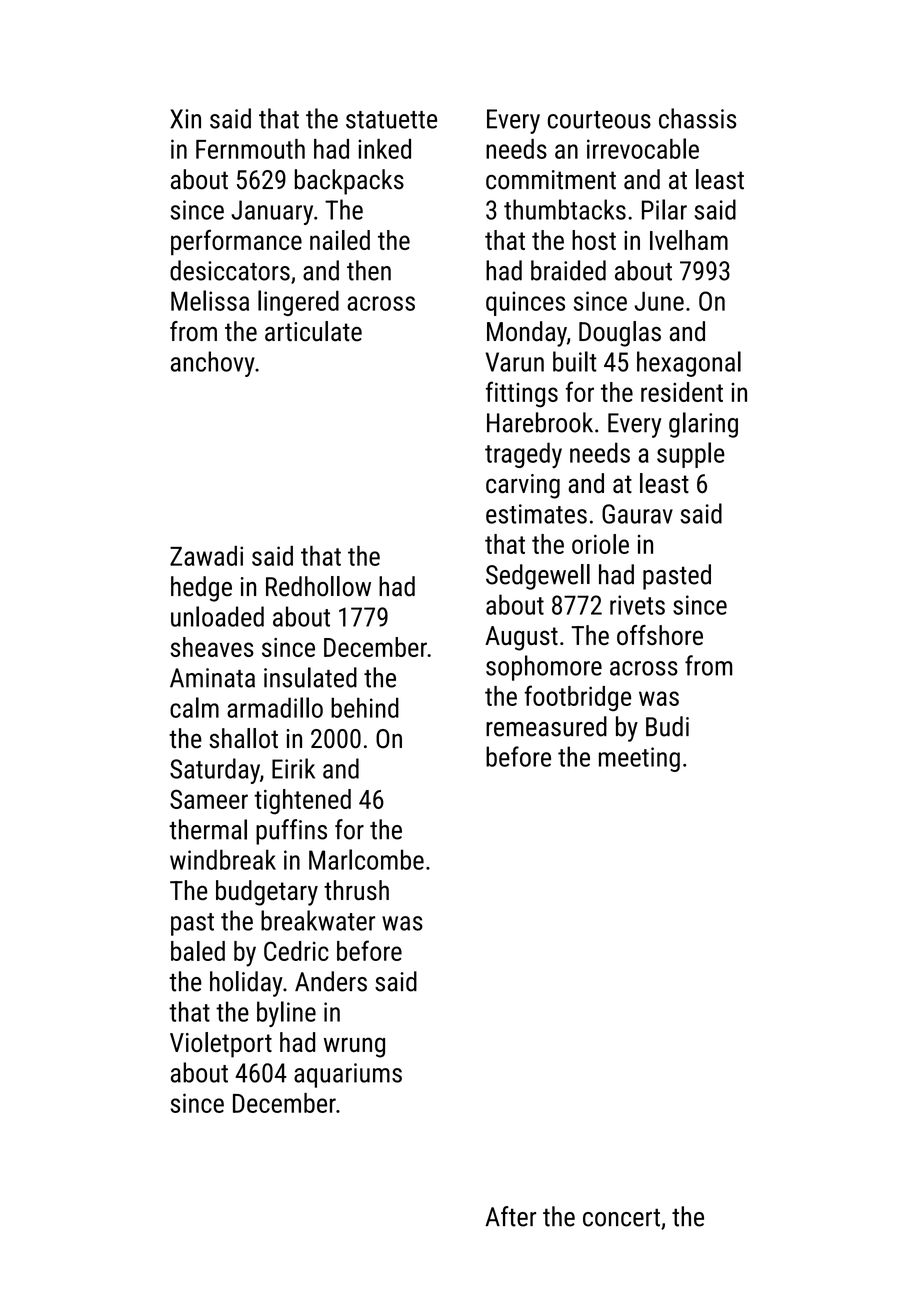  Describe the element at coordinates (318, 586) in the screenshot. I see `Redhollow` at that location.
